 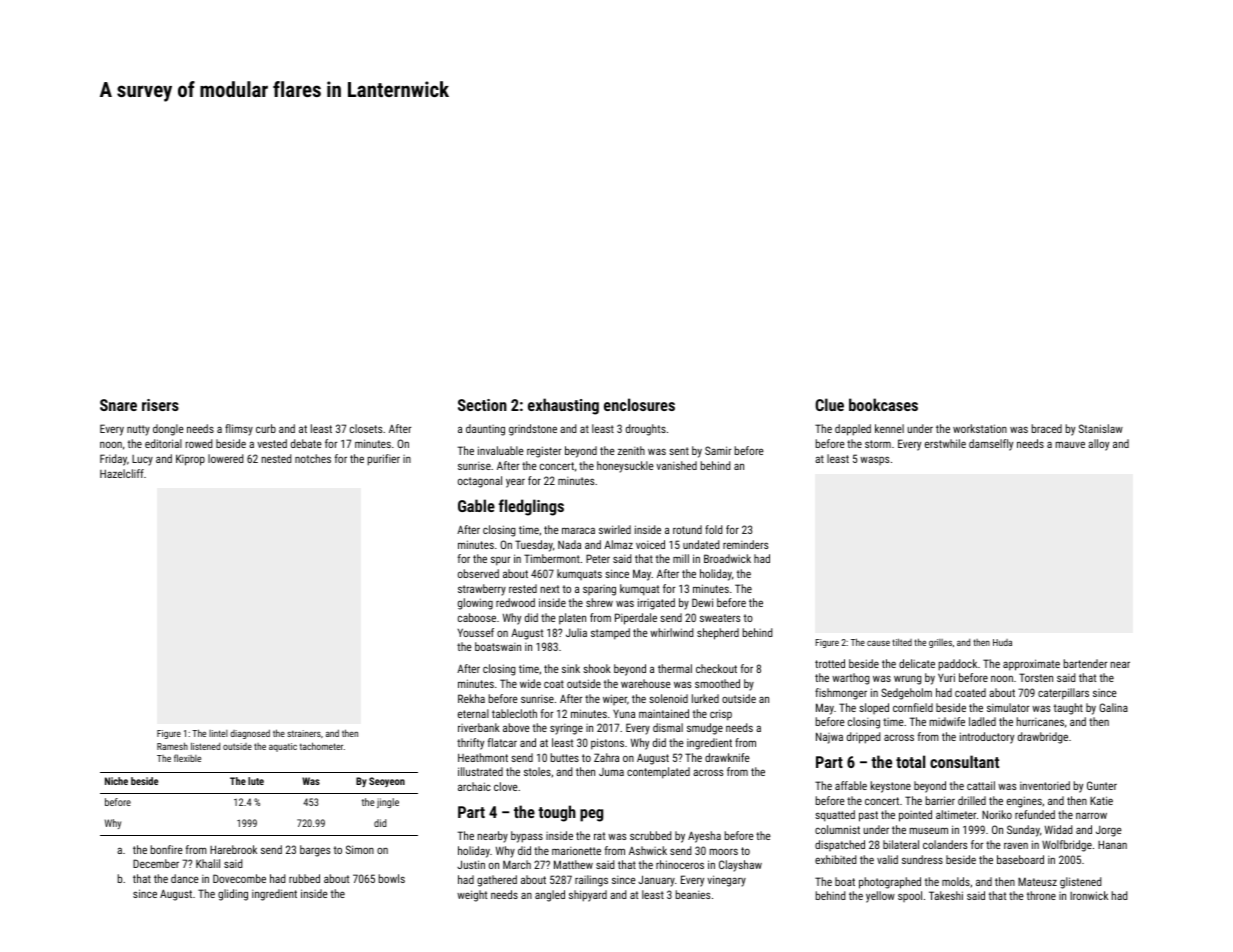 What do you see at coordinates (745, 544) in the page?
I see `reminders` at bounding box center [745, 544].
